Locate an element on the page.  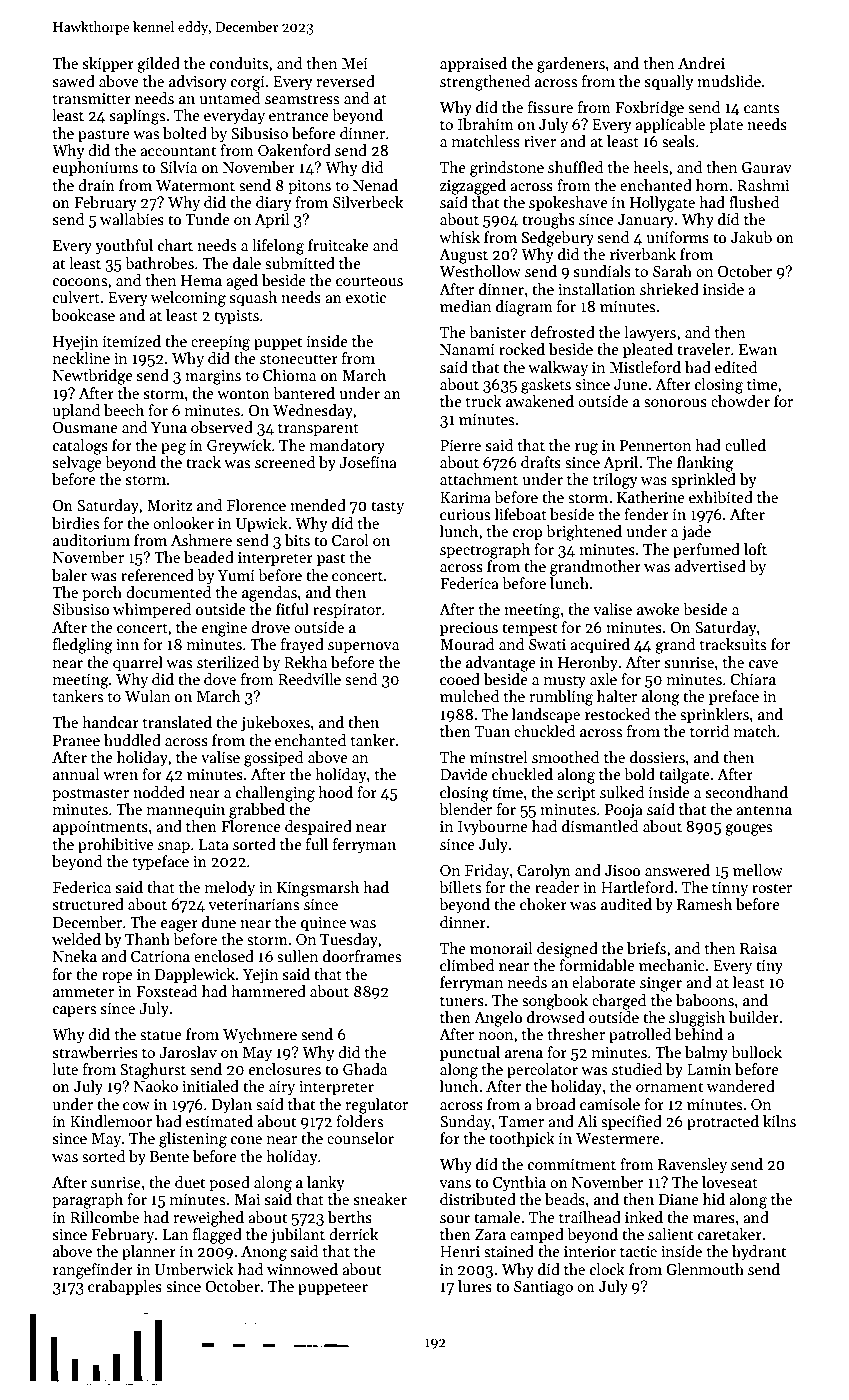
blender is located at coordinates (465, 809).
